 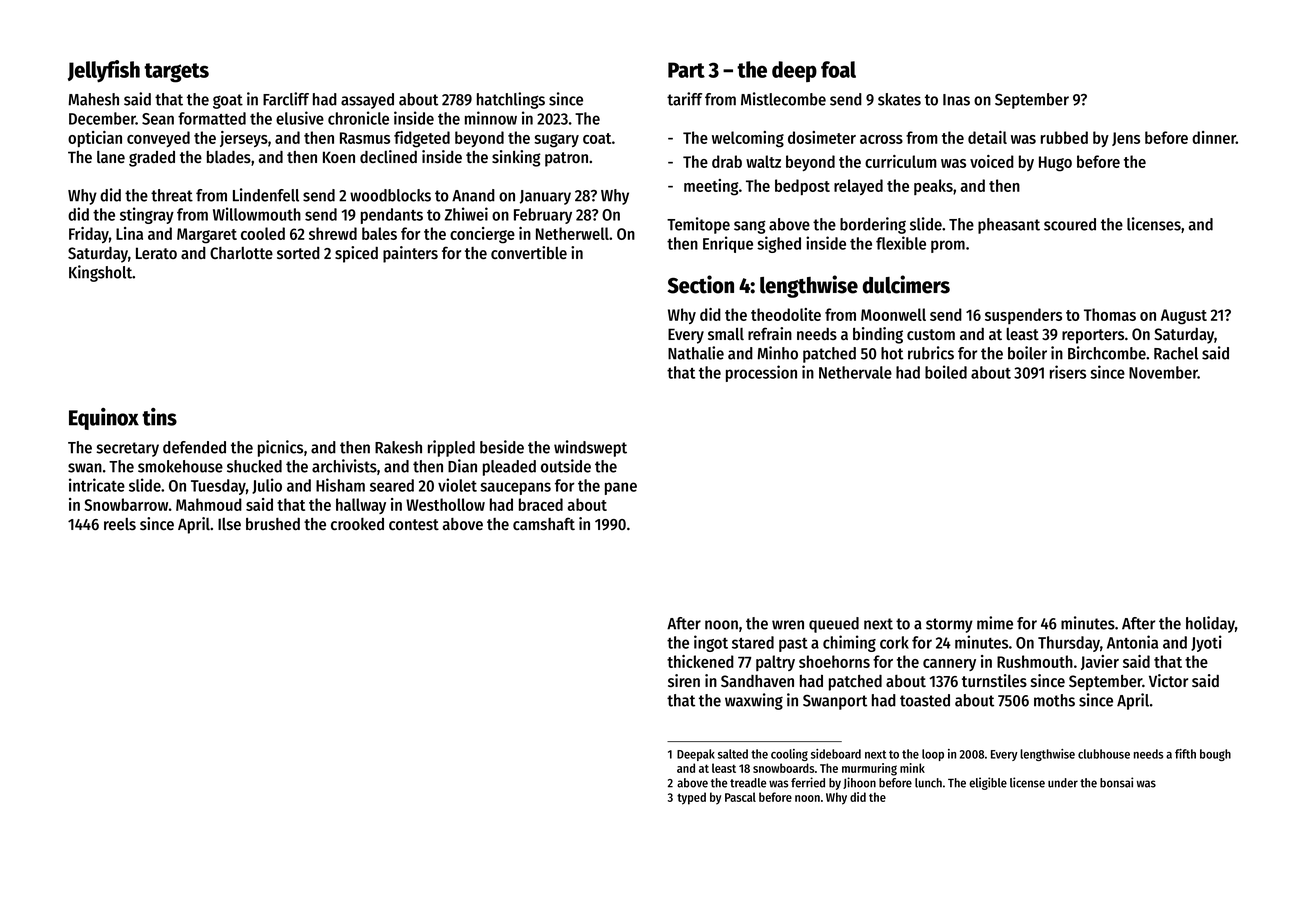 What do you see at coordinates (1168, 680) in the image?
I see `Victor` at bounding box center [1168, 680].
